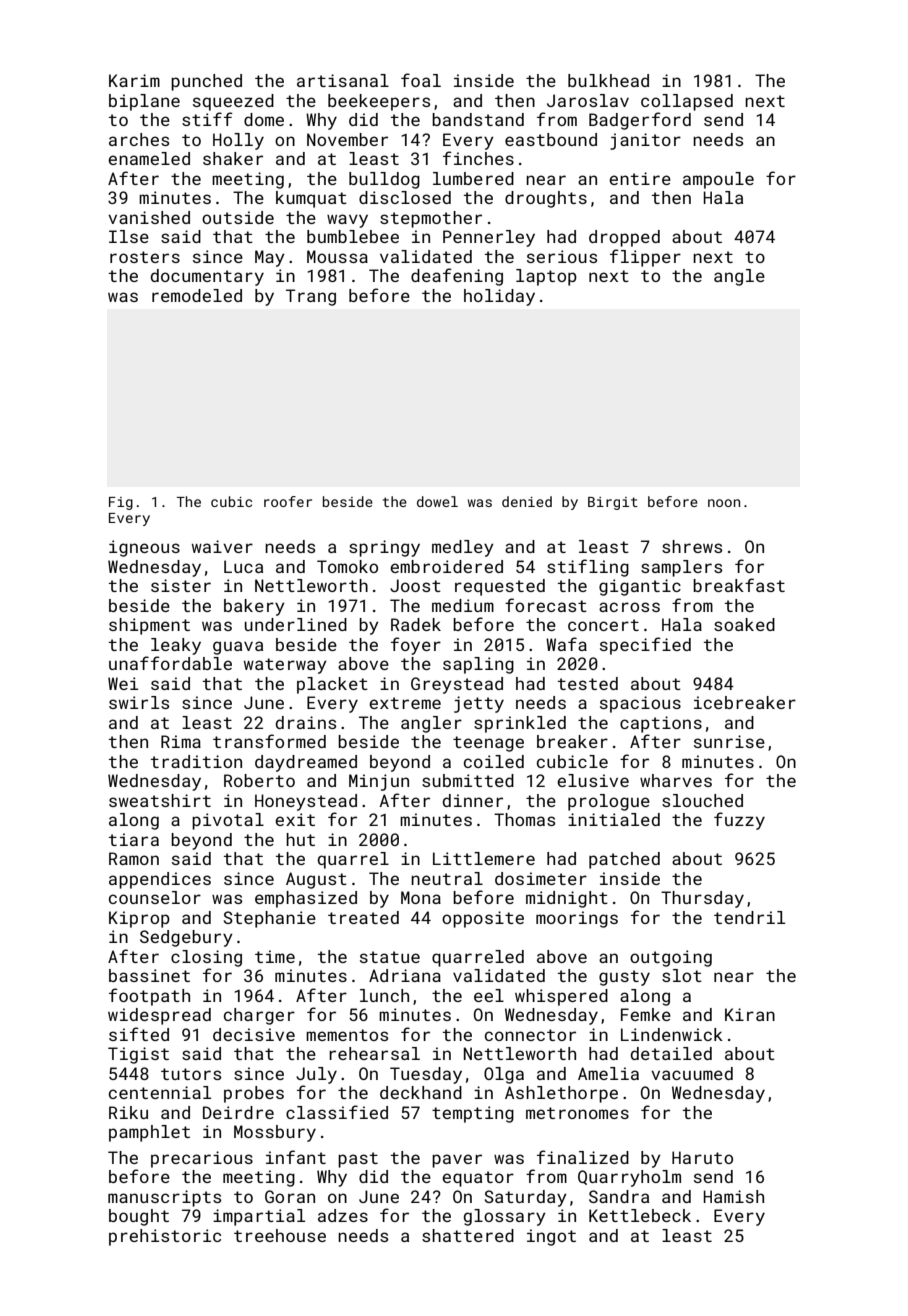 This screenshot has height=1316, width=908. What do you see at coordinates (483, 919) in the screenshot?
I see `opposite` at bounding box center [483, 919].
